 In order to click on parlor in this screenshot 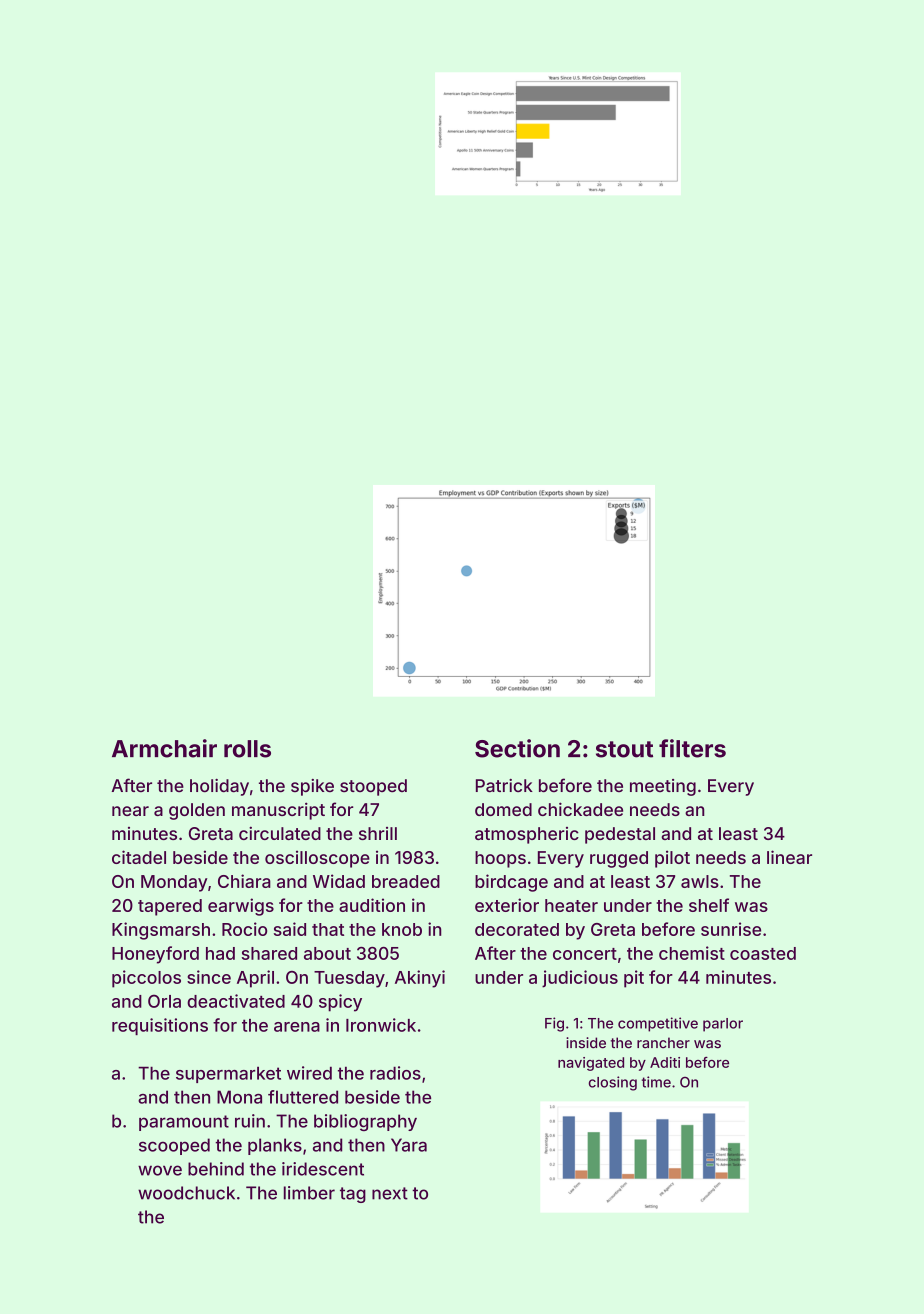, I will do `click(723, 1025)`.
